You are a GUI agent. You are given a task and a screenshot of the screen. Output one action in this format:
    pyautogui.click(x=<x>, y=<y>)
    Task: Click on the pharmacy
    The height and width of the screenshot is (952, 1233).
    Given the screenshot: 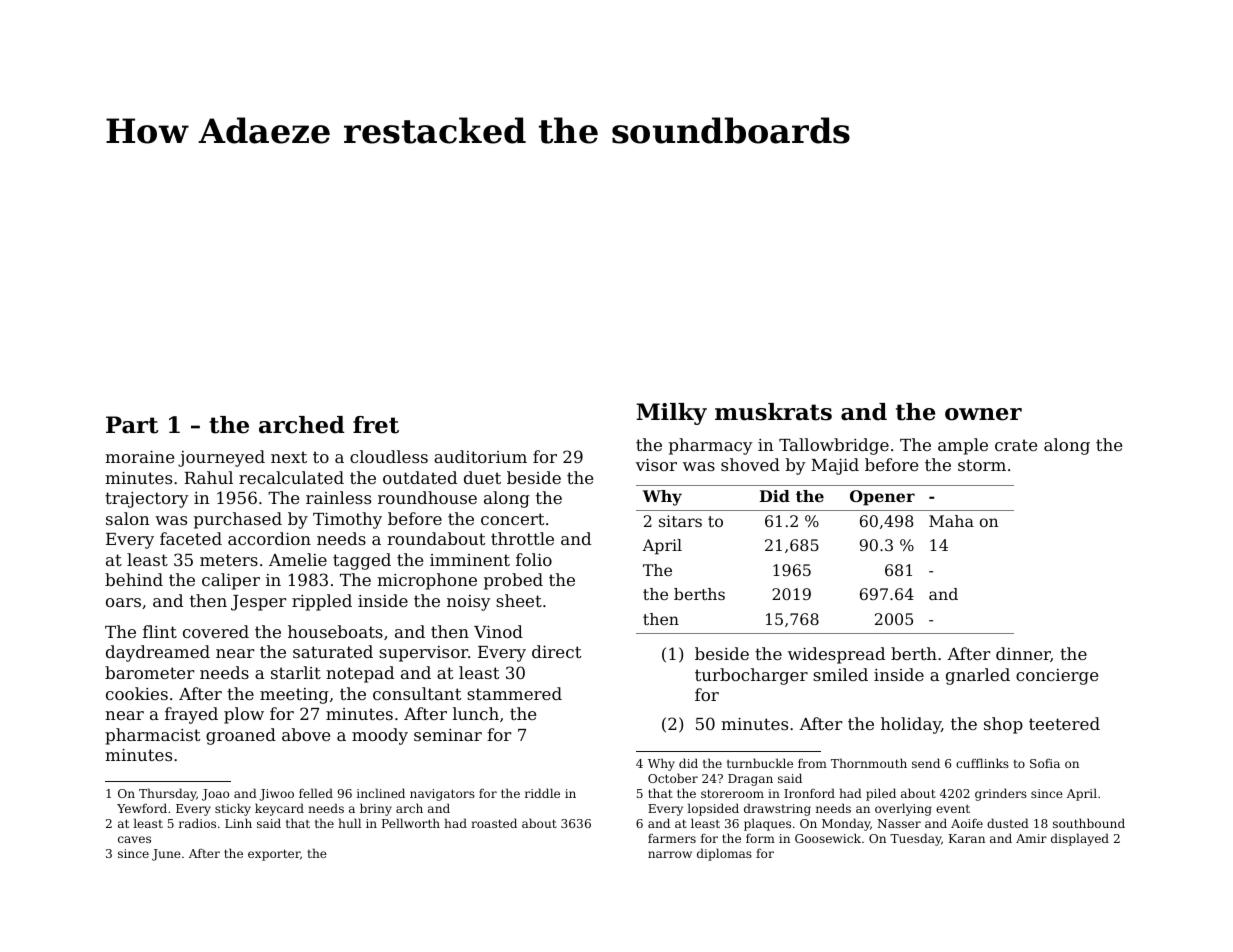 What is the action you would take?
    pyautogui.click(x=711, y=446)
